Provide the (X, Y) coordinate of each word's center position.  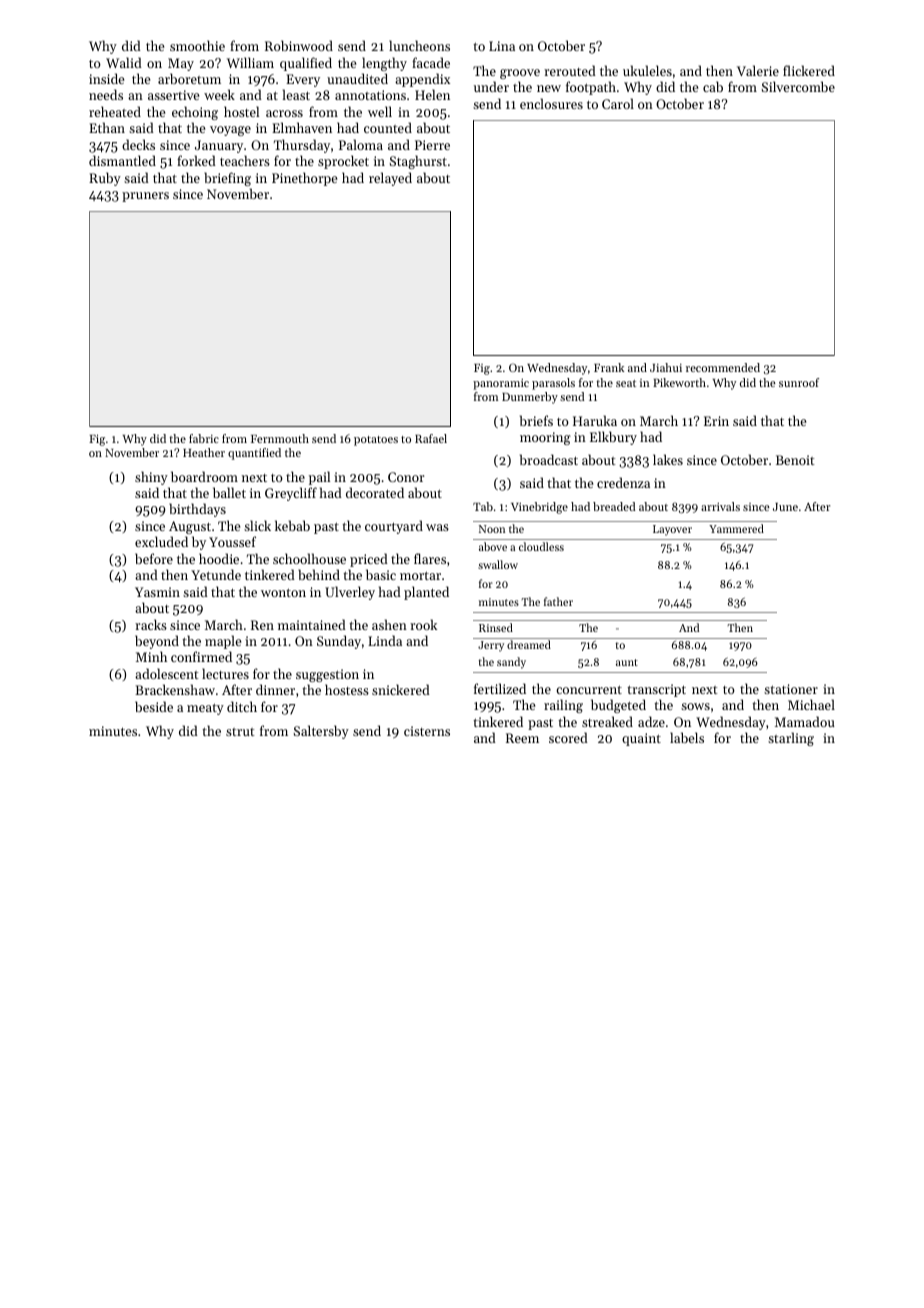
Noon (492, 529)
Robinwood (299, 45)
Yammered (736, 528)
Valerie (758, 70)
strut (240, 732)
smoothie (197, 45)
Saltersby (321, 732)
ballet (229, 492)
